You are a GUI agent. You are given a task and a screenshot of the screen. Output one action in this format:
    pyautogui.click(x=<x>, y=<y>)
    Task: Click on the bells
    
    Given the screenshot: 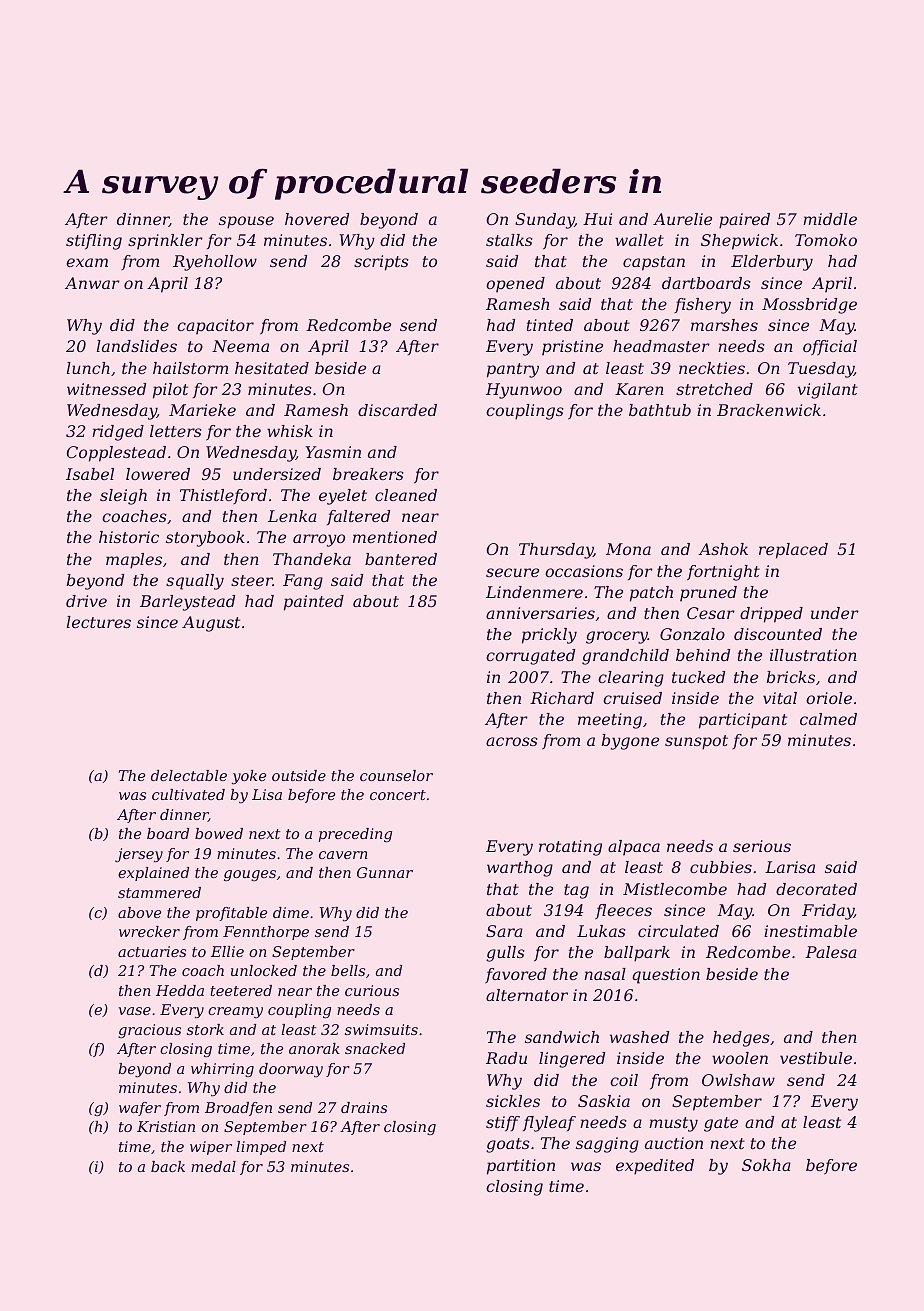 What is the action you would take?
    pyautogui.click(x=348, y=970)
